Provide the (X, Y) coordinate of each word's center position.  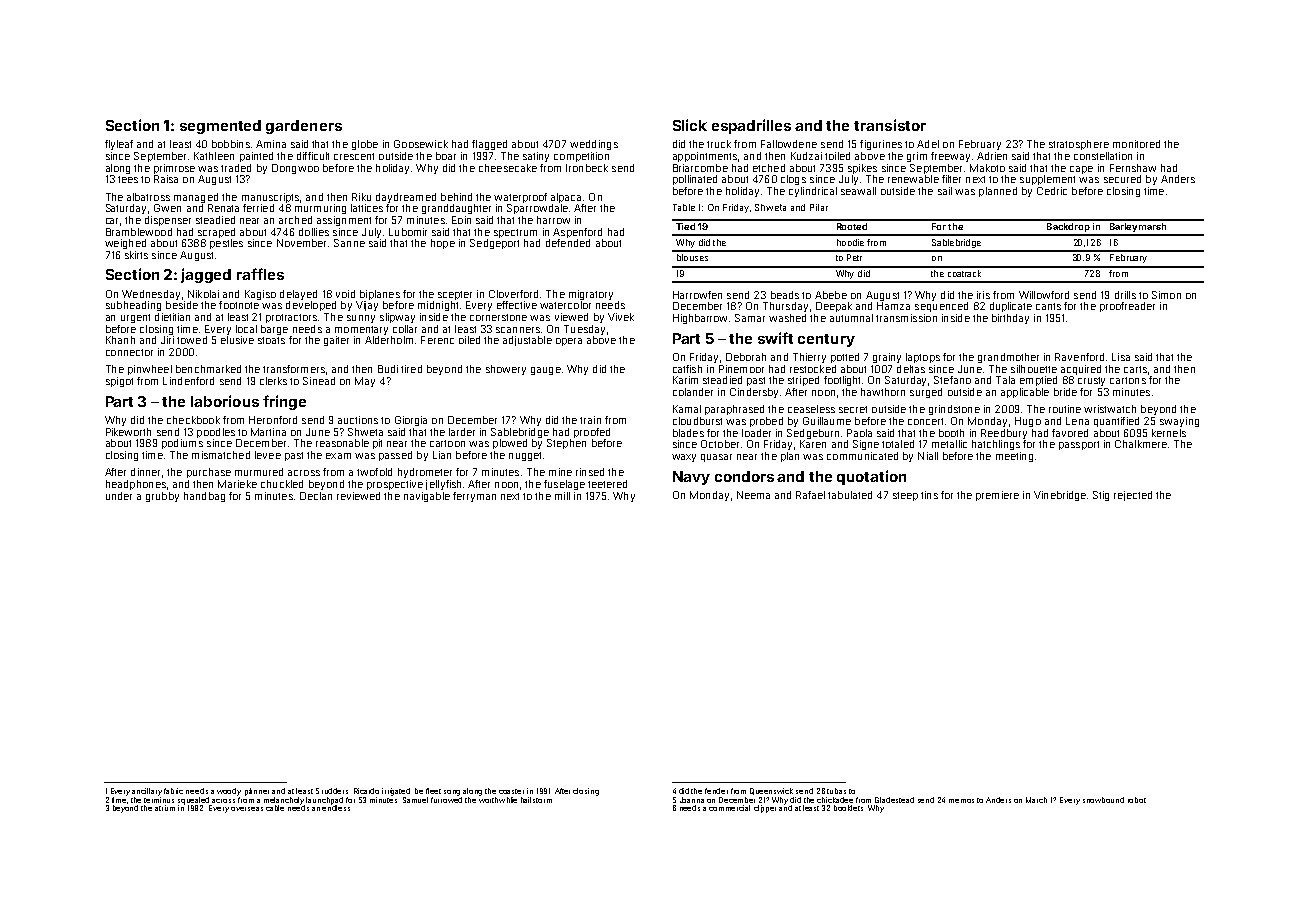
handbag (204, 497)
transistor (890, 125)
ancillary (147, 792)
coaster (511, 791)
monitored (1136, 144)
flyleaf (119, 145)
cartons (1128, 380)
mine (560, 472)
